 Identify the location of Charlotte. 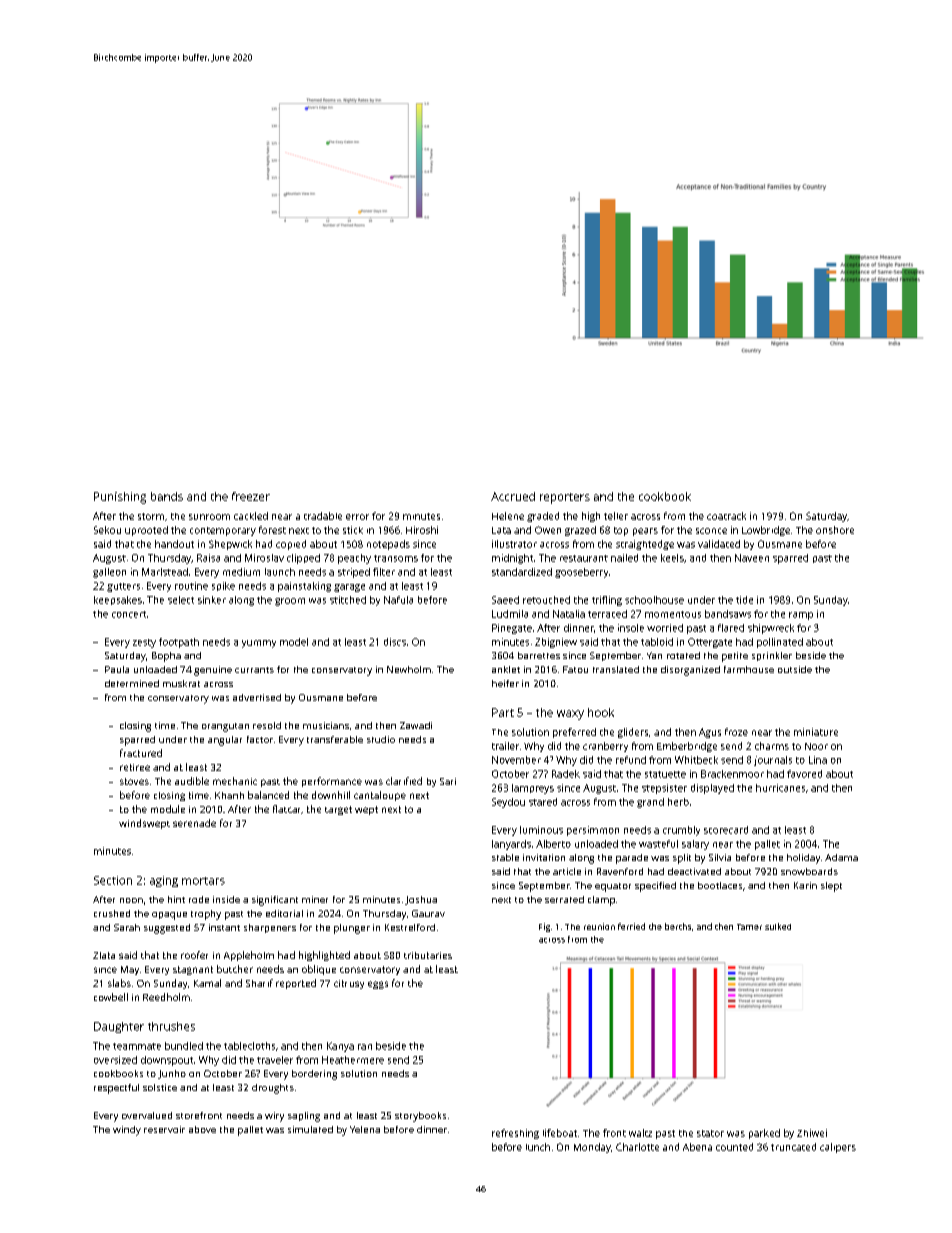
(637, 1147).
